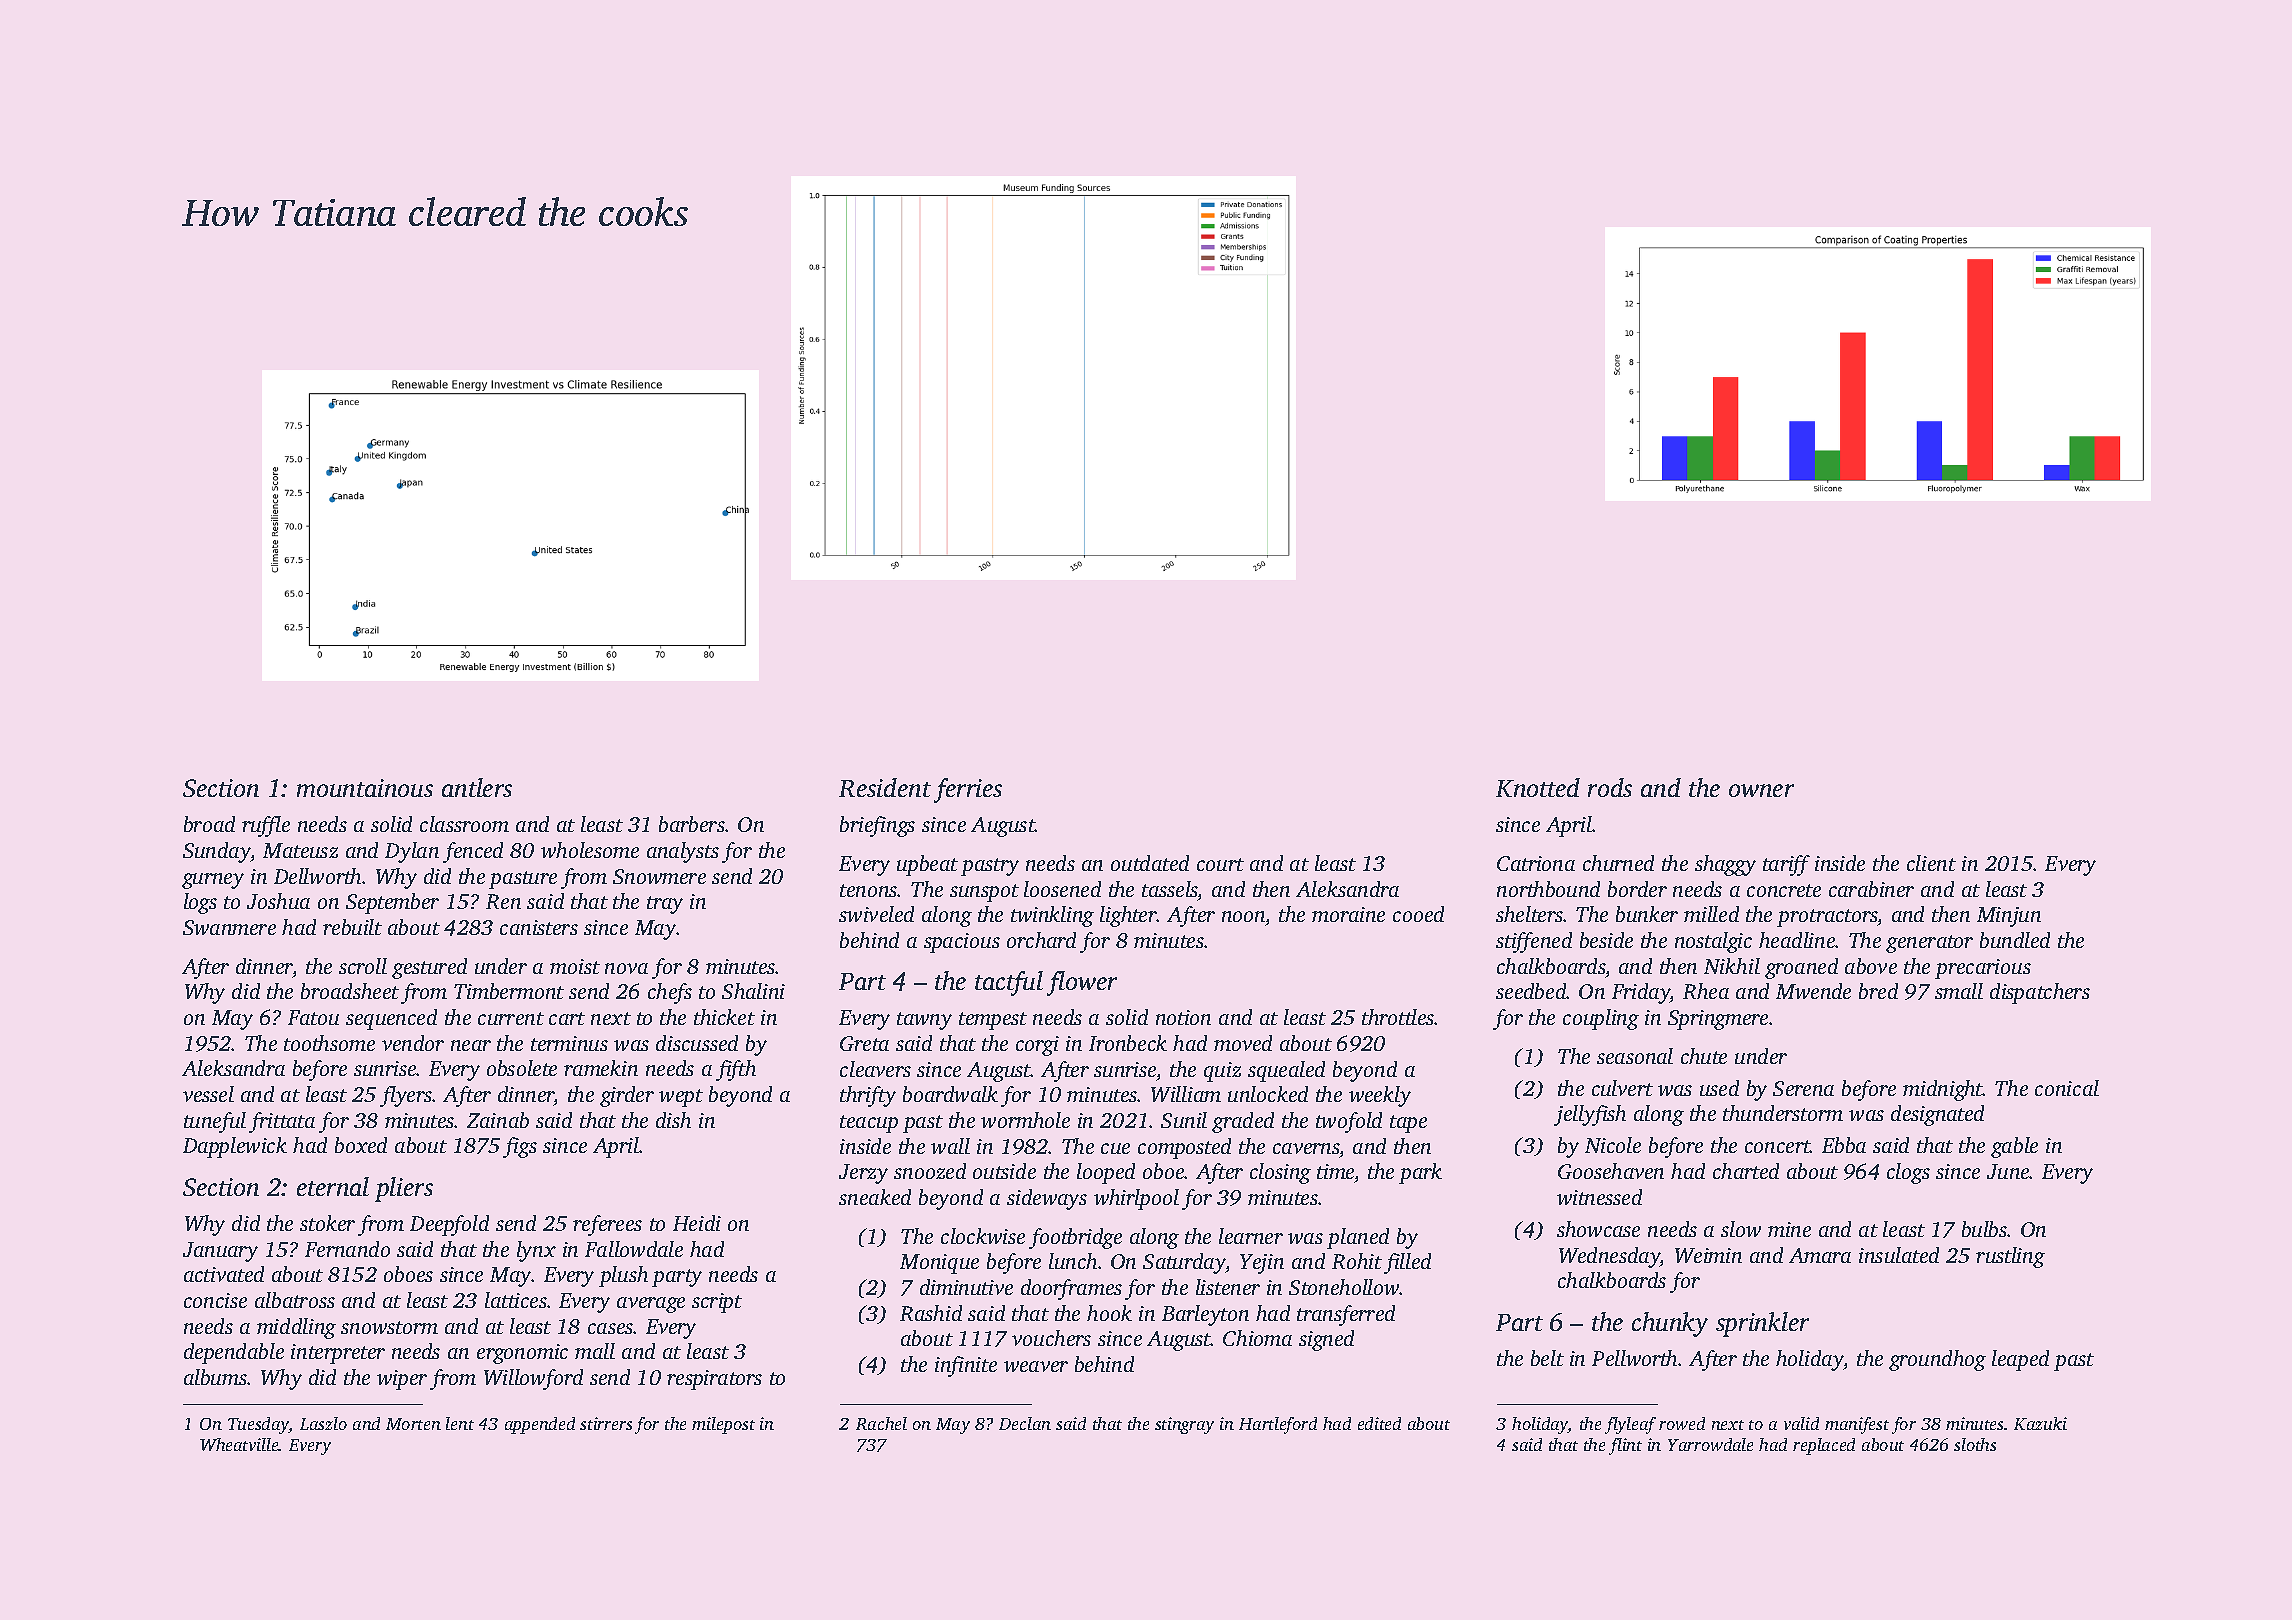 The height and width of the screenshot is (1620, 2292). Describe the element at coordinates (606, 1423) in the screenshot. I see `stirrers` at that location.
